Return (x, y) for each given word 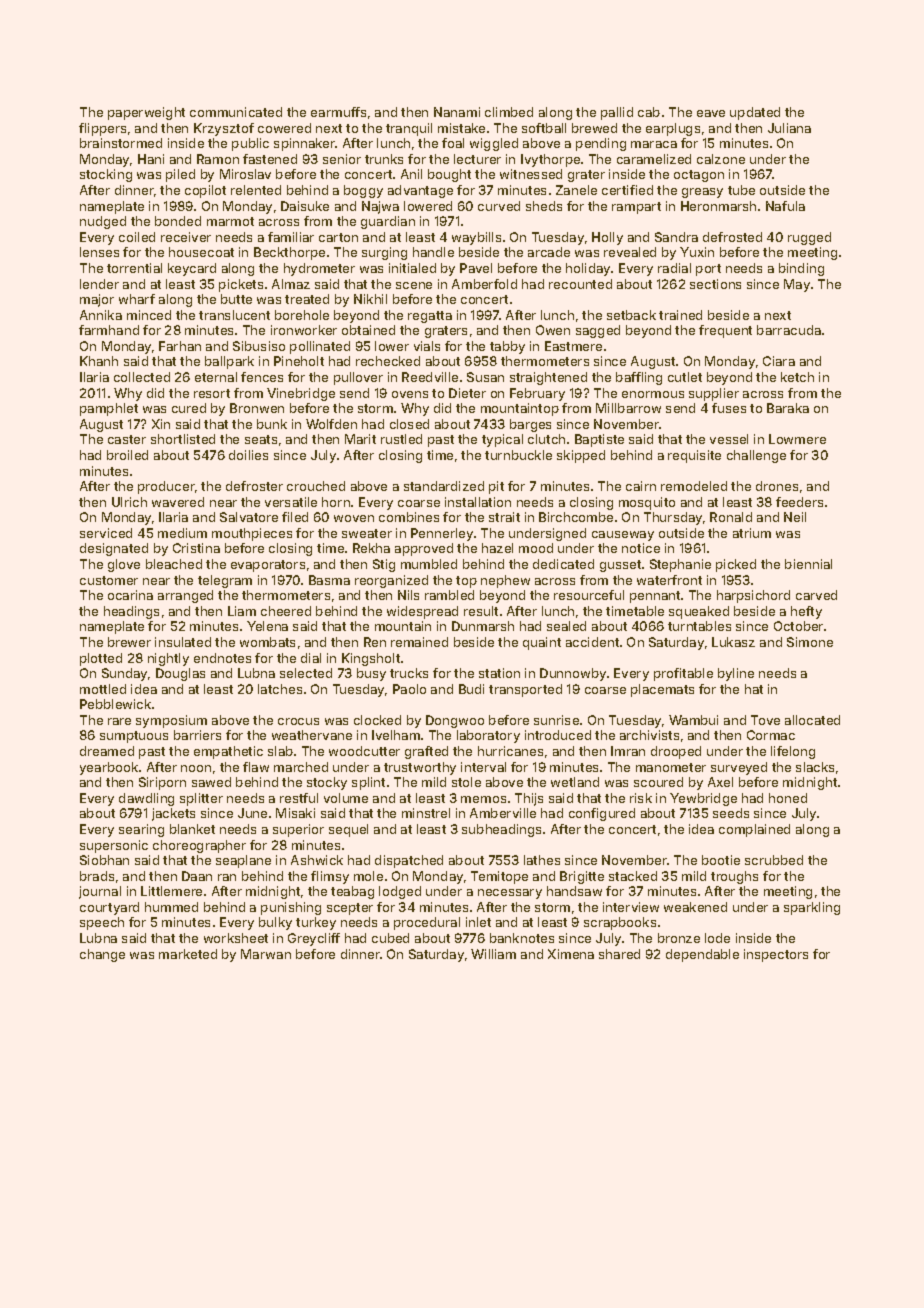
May (797, 285)
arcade (549, 252)
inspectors (776, 955)
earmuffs (338, 112)
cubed (390, 938)
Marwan (266, 954)
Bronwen (257, 408)
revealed (630, 252)
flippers (102, 129)
